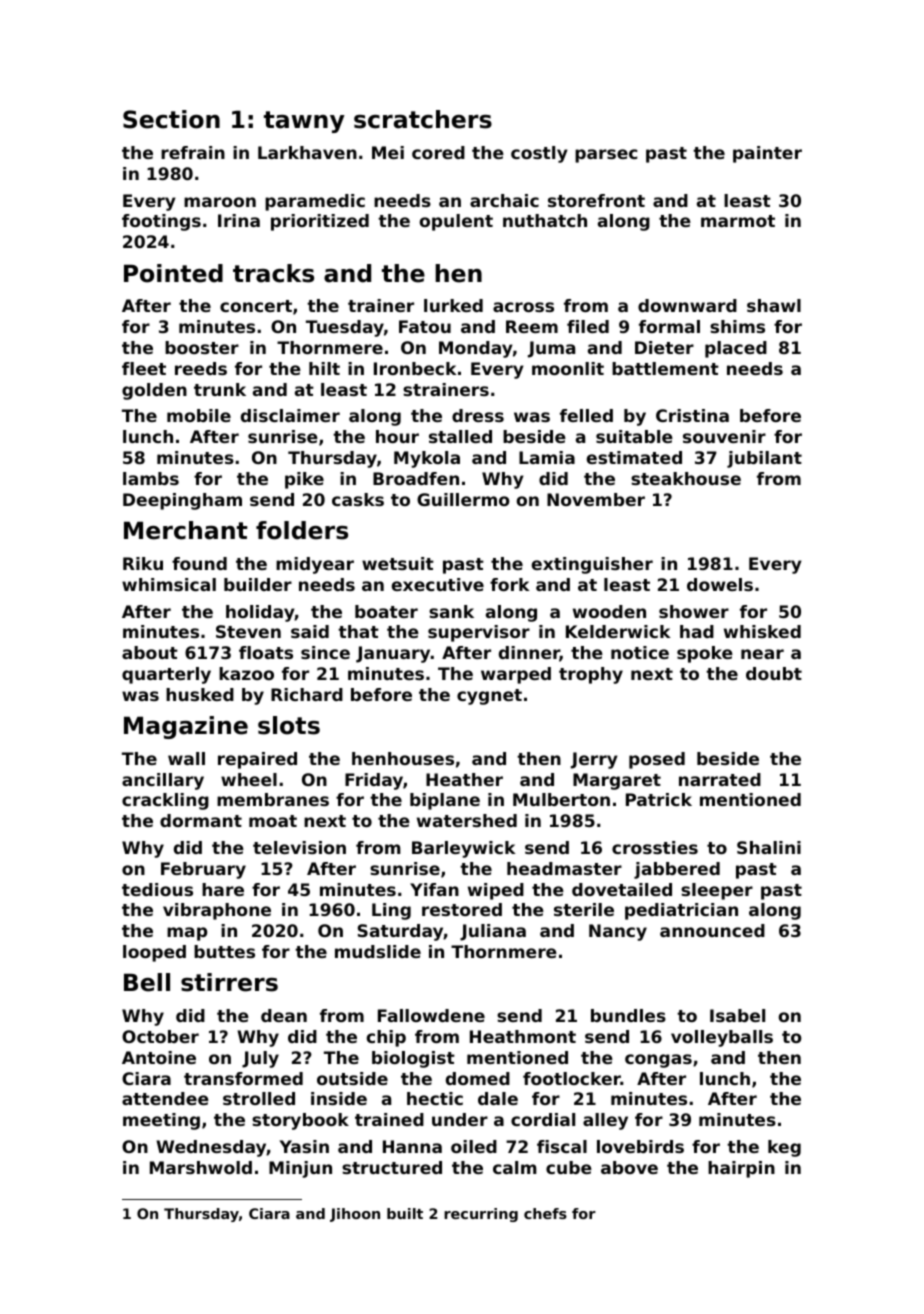  What do you see at coordinates (606, 156) in the screenshot?
I see `parsec` at bounding box center [606, 156].
